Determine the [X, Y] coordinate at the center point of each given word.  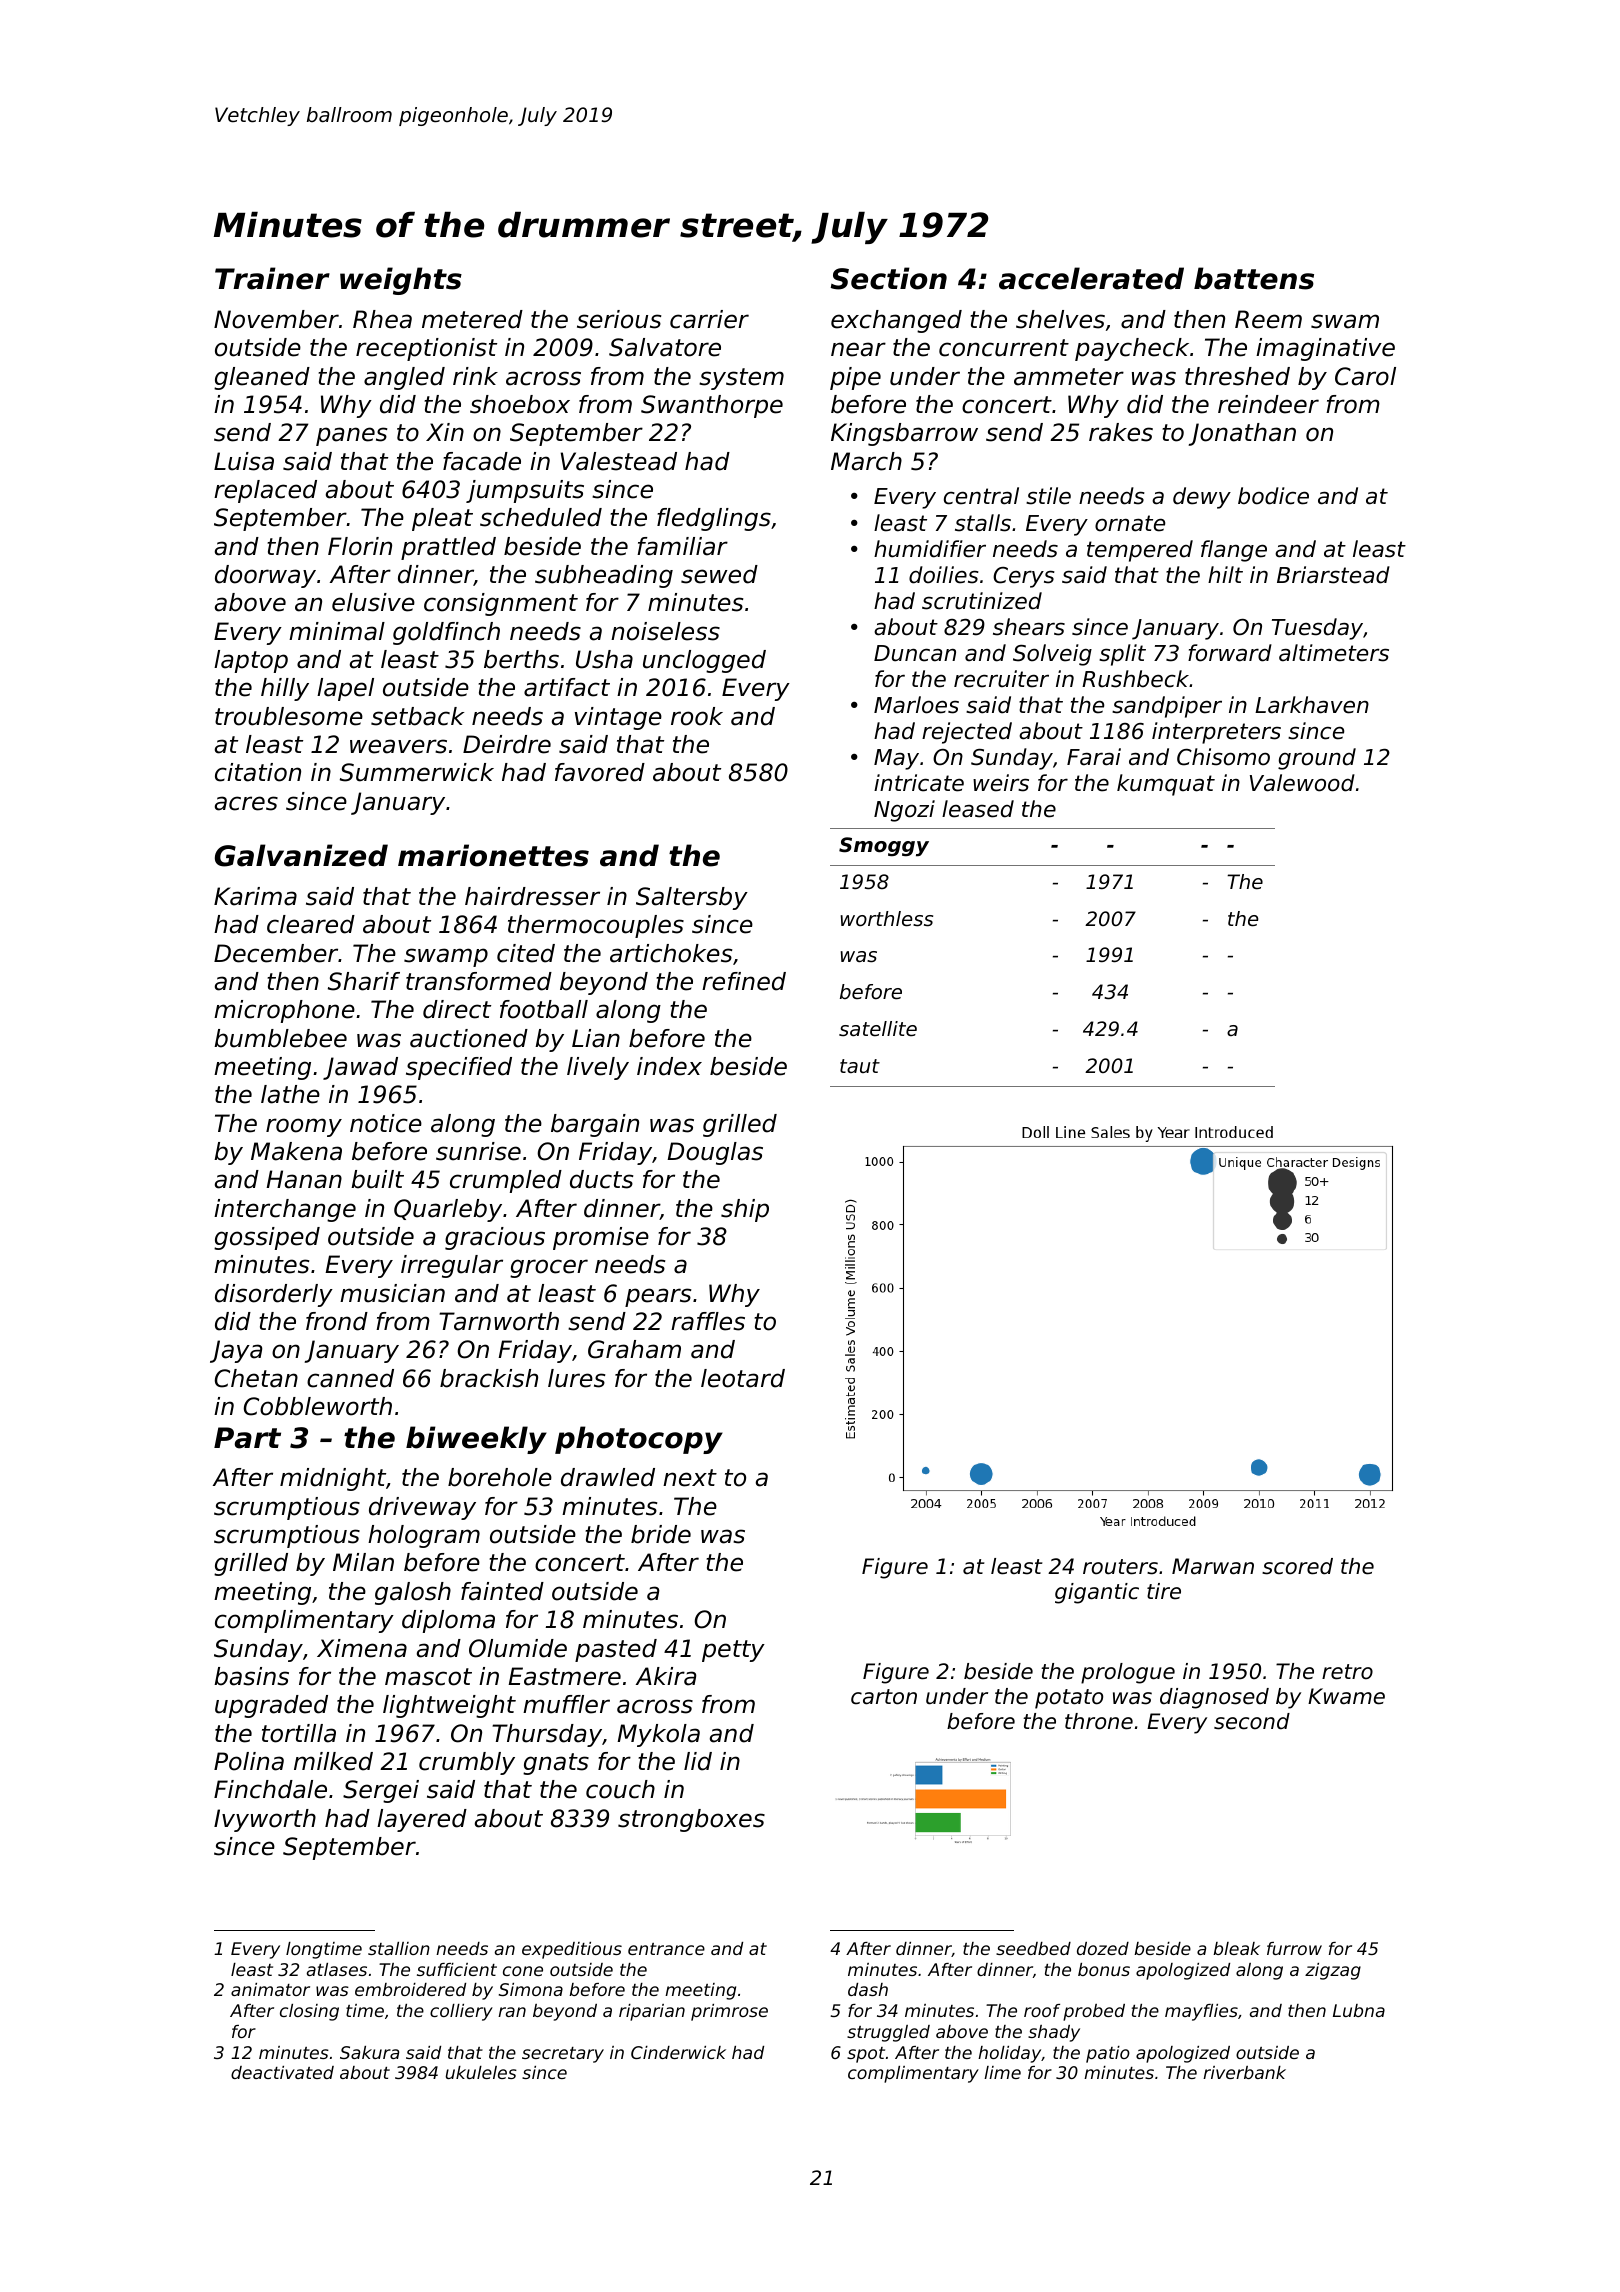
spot [866, 2055]
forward [1230, 653]
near [858, 349]
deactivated [282, 2072]
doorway [265, 576]
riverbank [1244, 2072]
